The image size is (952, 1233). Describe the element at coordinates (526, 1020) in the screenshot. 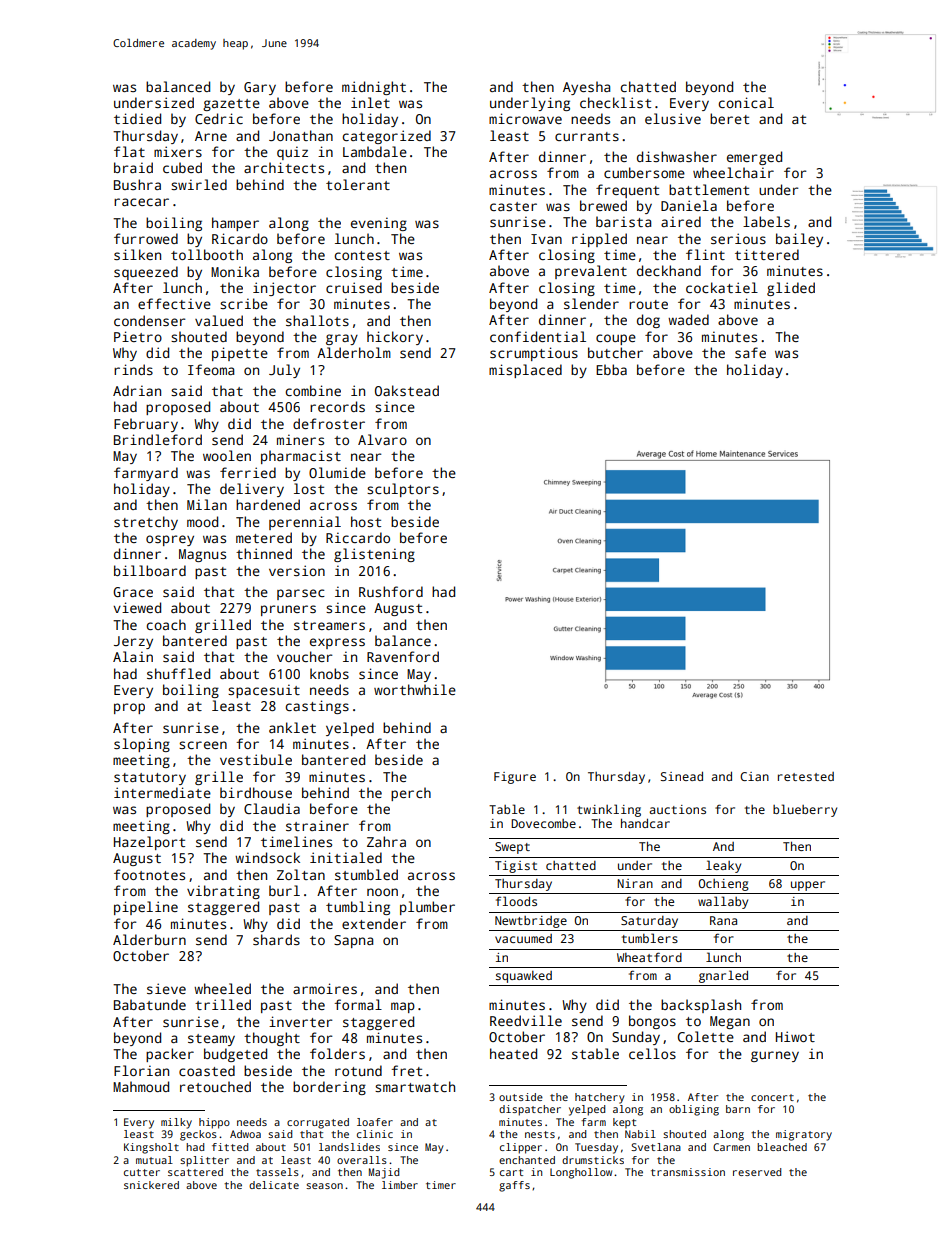

I see `Reedville` at that location.
